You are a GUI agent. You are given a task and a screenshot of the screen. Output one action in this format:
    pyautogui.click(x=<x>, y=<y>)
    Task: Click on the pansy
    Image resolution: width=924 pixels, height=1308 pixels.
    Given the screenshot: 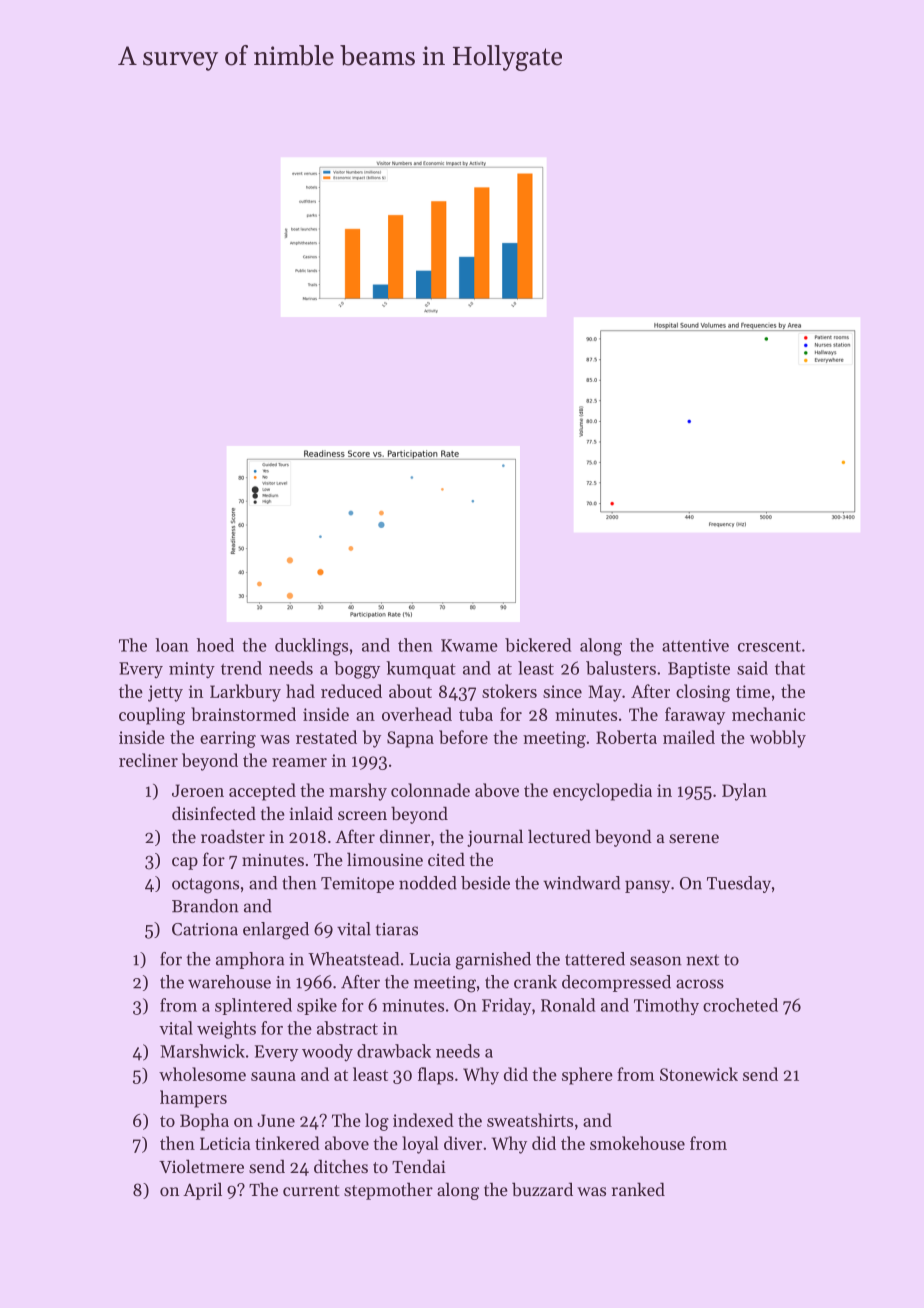 What is the action you would take?
    pyautogui.click(x=647, y=886)
